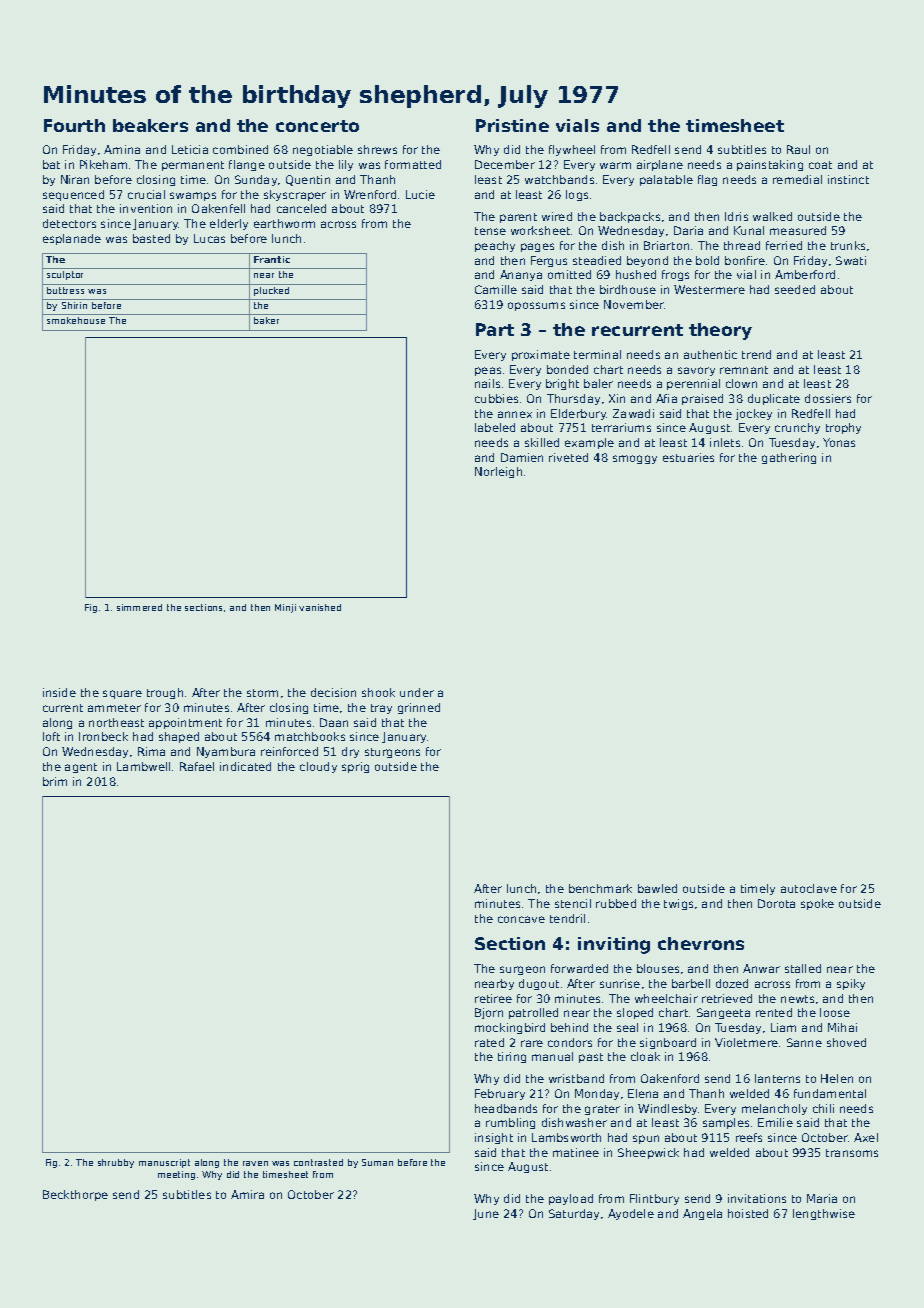  I want to click on June, so click(486, 1214).
